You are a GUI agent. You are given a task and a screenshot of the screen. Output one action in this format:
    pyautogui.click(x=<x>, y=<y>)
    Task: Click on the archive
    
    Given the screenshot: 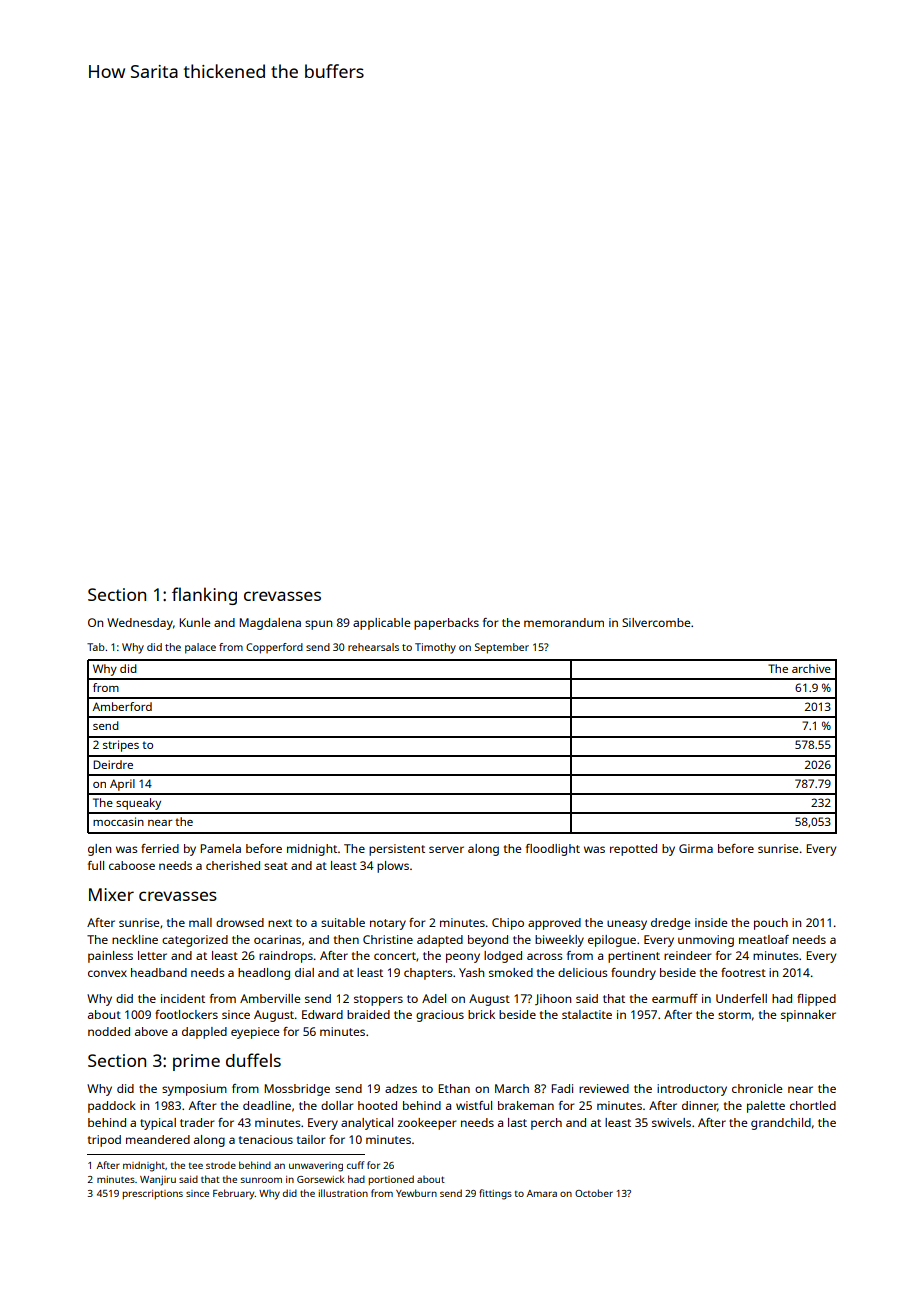 What is the action you would take?
    pyautogui.click(x=811, y=668)
